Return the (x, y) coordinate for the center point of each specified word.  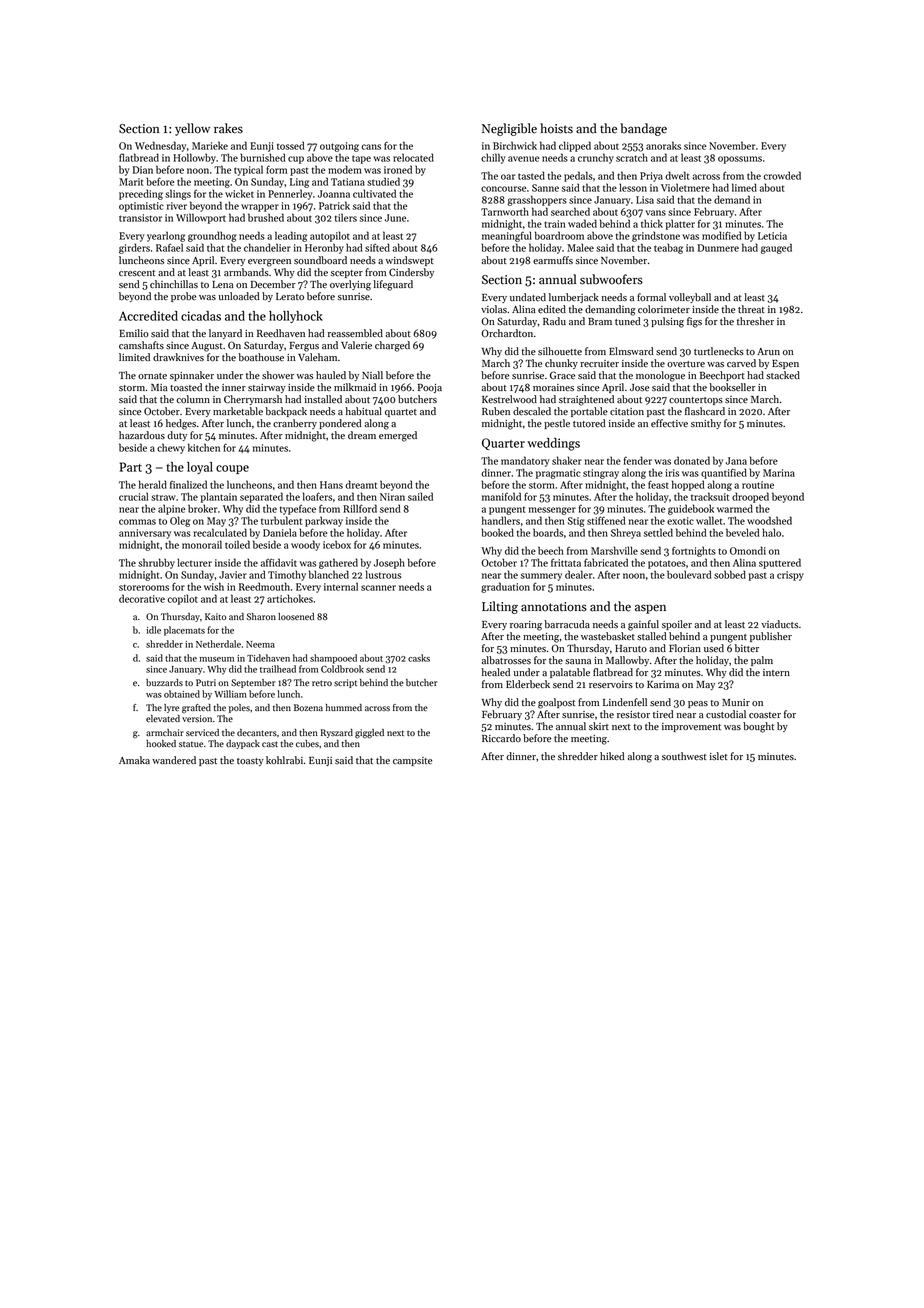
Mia (159, 387)
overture (686, 364)
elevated (163, 718)
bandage (643, 129)
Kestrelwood (509, 399)
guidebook (691, 509)
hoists (556, 128)
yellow (192, 129)
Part (131, 467)
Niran (392, 497)
